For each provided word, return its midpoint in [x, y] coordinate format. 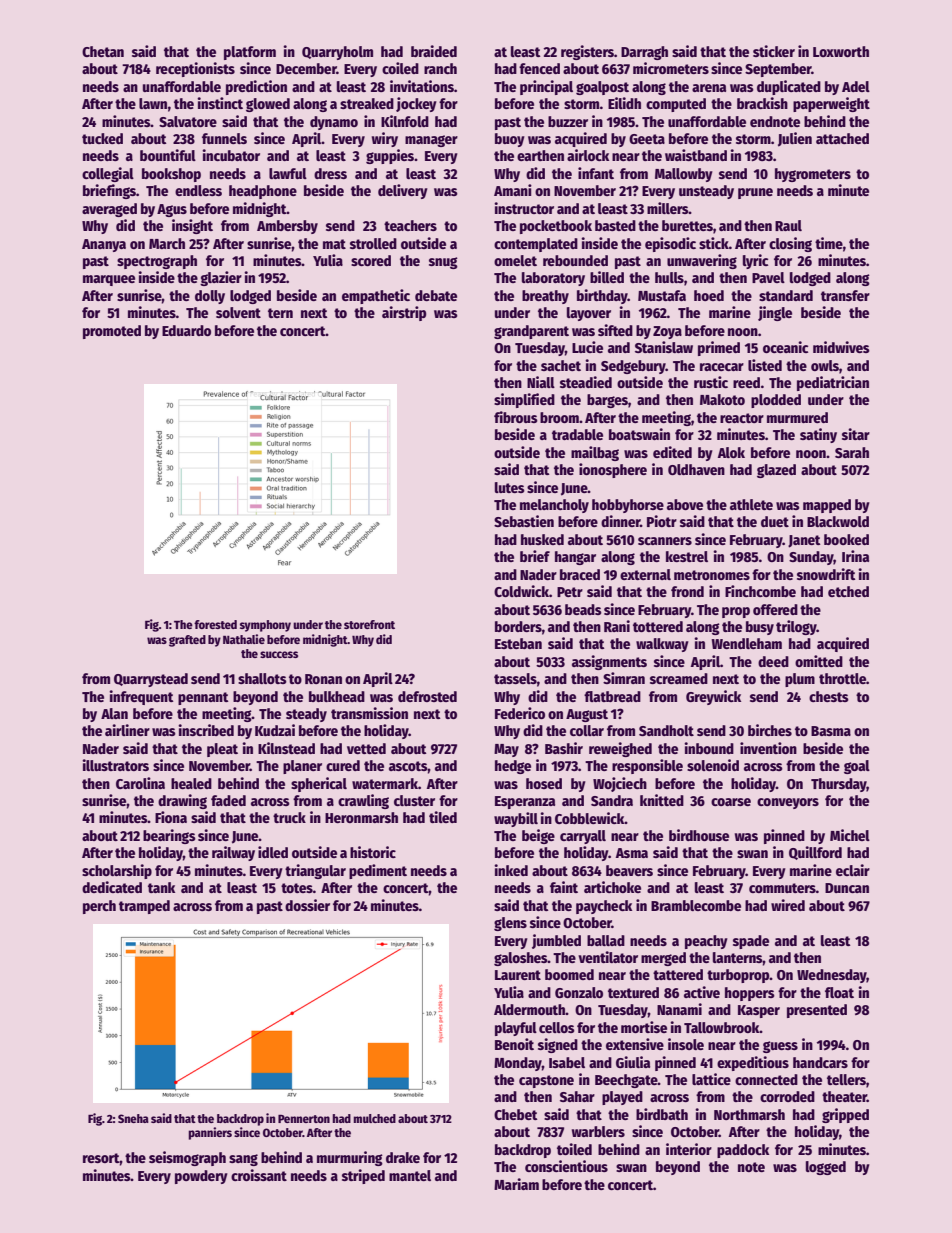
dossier [307, 905]
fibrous [516, 417]
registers [587, 52]
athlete [751, 504]
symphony [265, 626]
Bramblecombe [696, 905]
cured [343, 765]
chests [829, 696]
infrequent [141, 697]
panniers [210, 1133]
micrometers [671, 68]
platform [250, 53]
